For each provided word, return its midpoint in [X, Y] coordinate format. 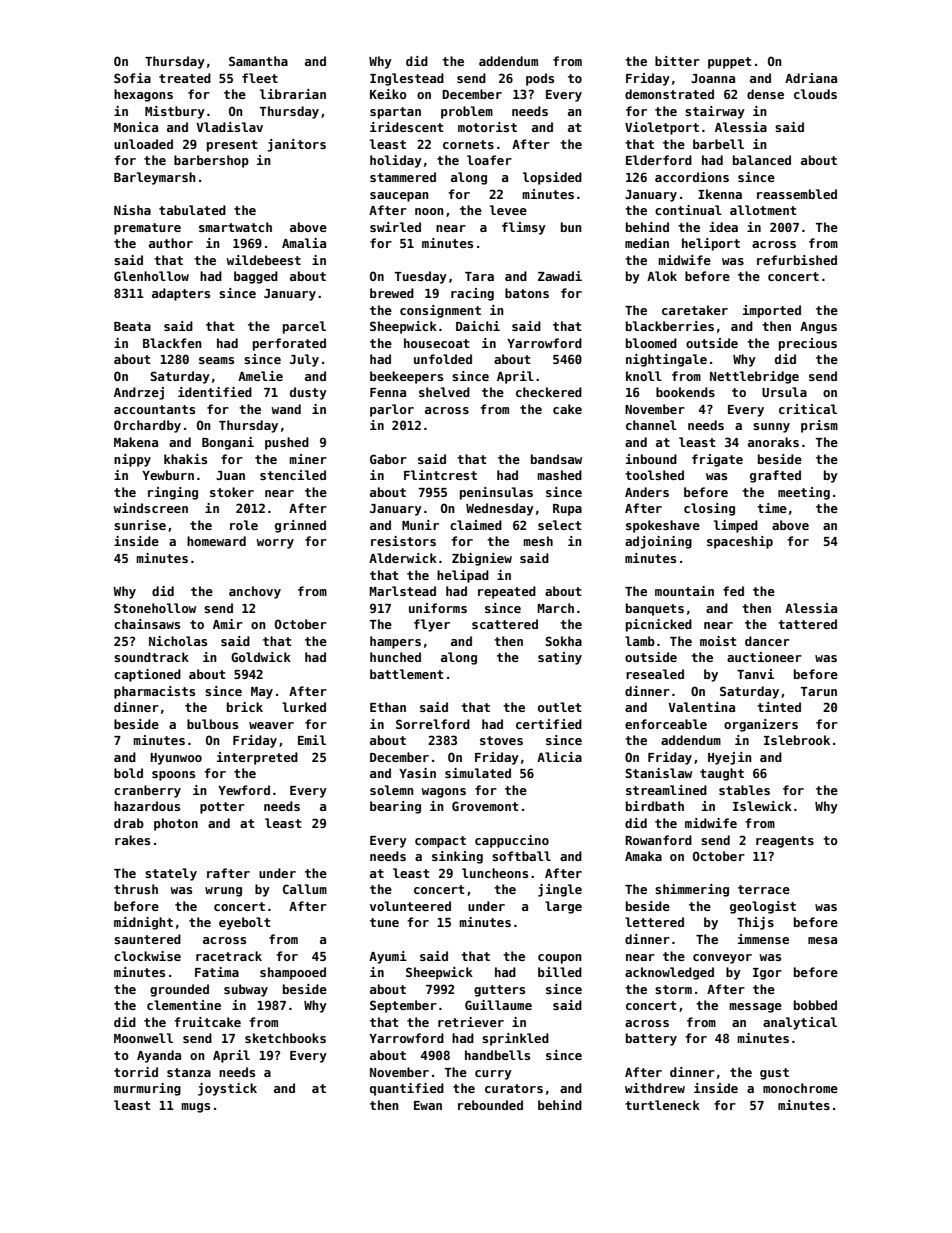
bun [571, 227]
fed [733, 591]
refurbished [797, 260]
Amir [228, 624]
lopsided [552, 178]
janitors [297, 145]
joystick [227, 1089]
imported [772, 311]
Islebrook [797, 740]
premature [147, 229]
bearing [395, 807]
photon [176, 824]
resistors [403, 541]
